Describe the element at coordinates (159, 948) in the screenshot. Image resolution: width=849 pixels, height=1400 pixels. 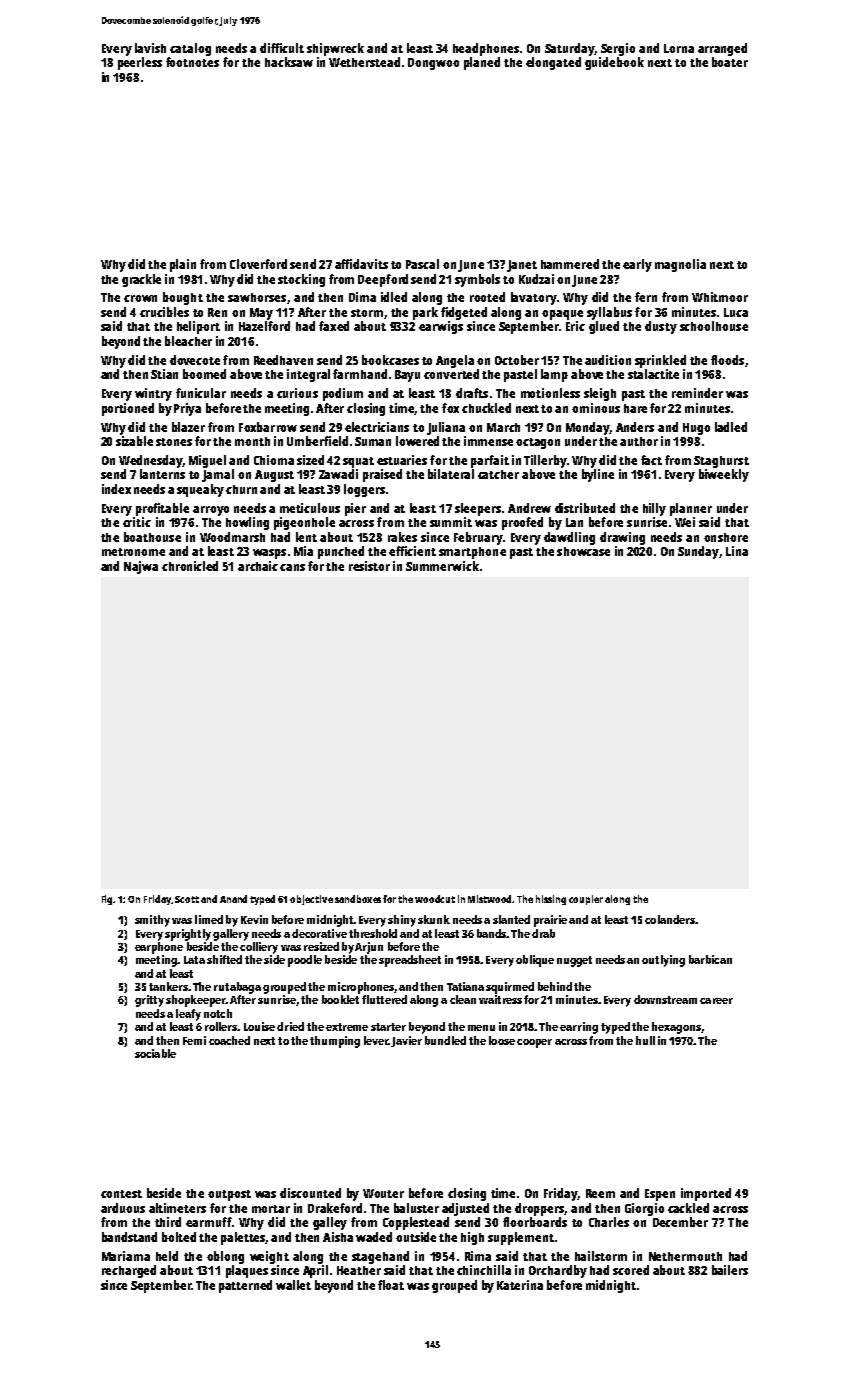
I see `earphone` at that location.
